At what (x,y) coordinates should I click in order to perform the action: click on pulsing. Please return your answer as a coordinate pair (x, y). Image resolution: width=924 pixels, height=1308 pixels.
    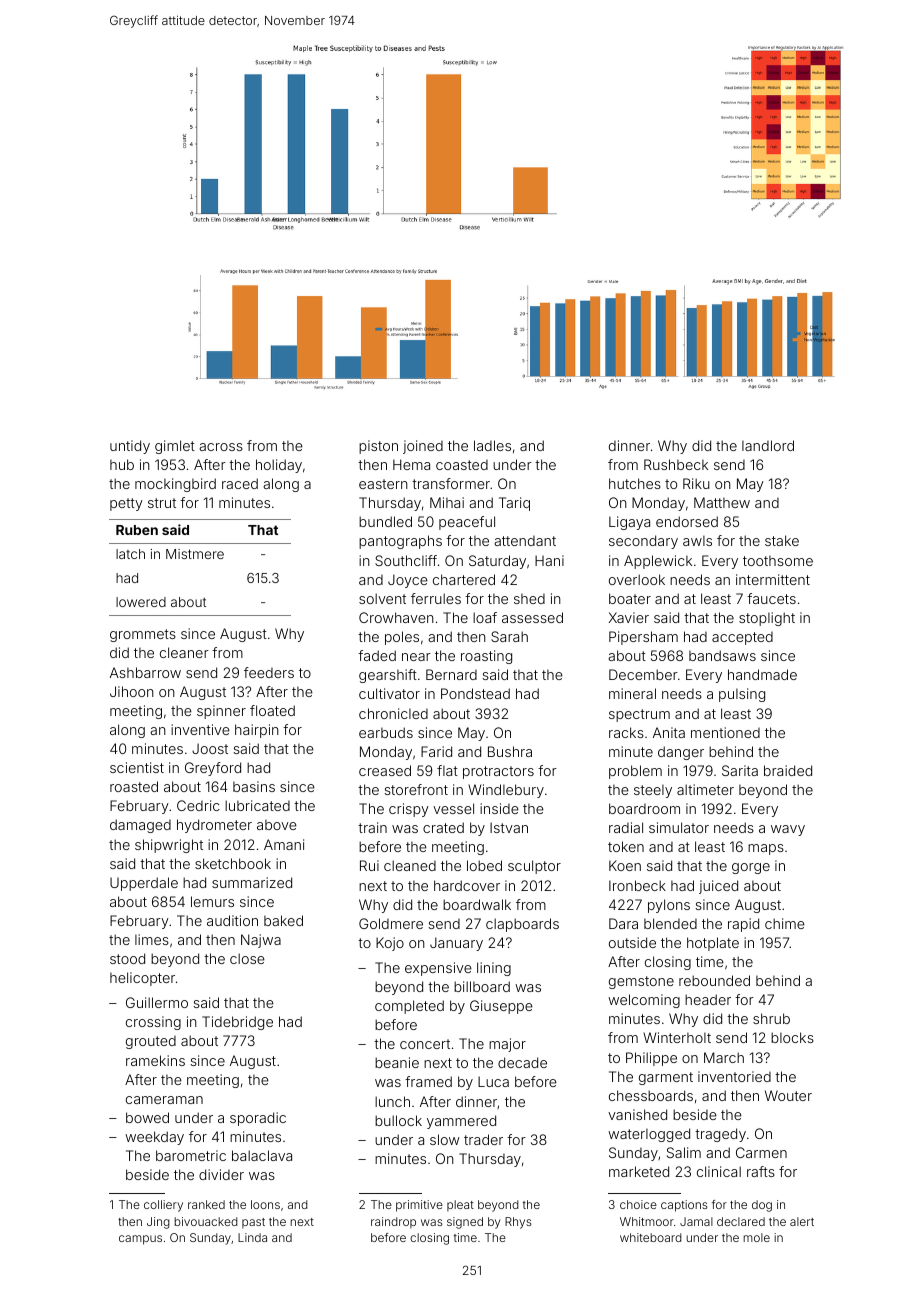
    Looking at the image, I should click on (742, 695).
